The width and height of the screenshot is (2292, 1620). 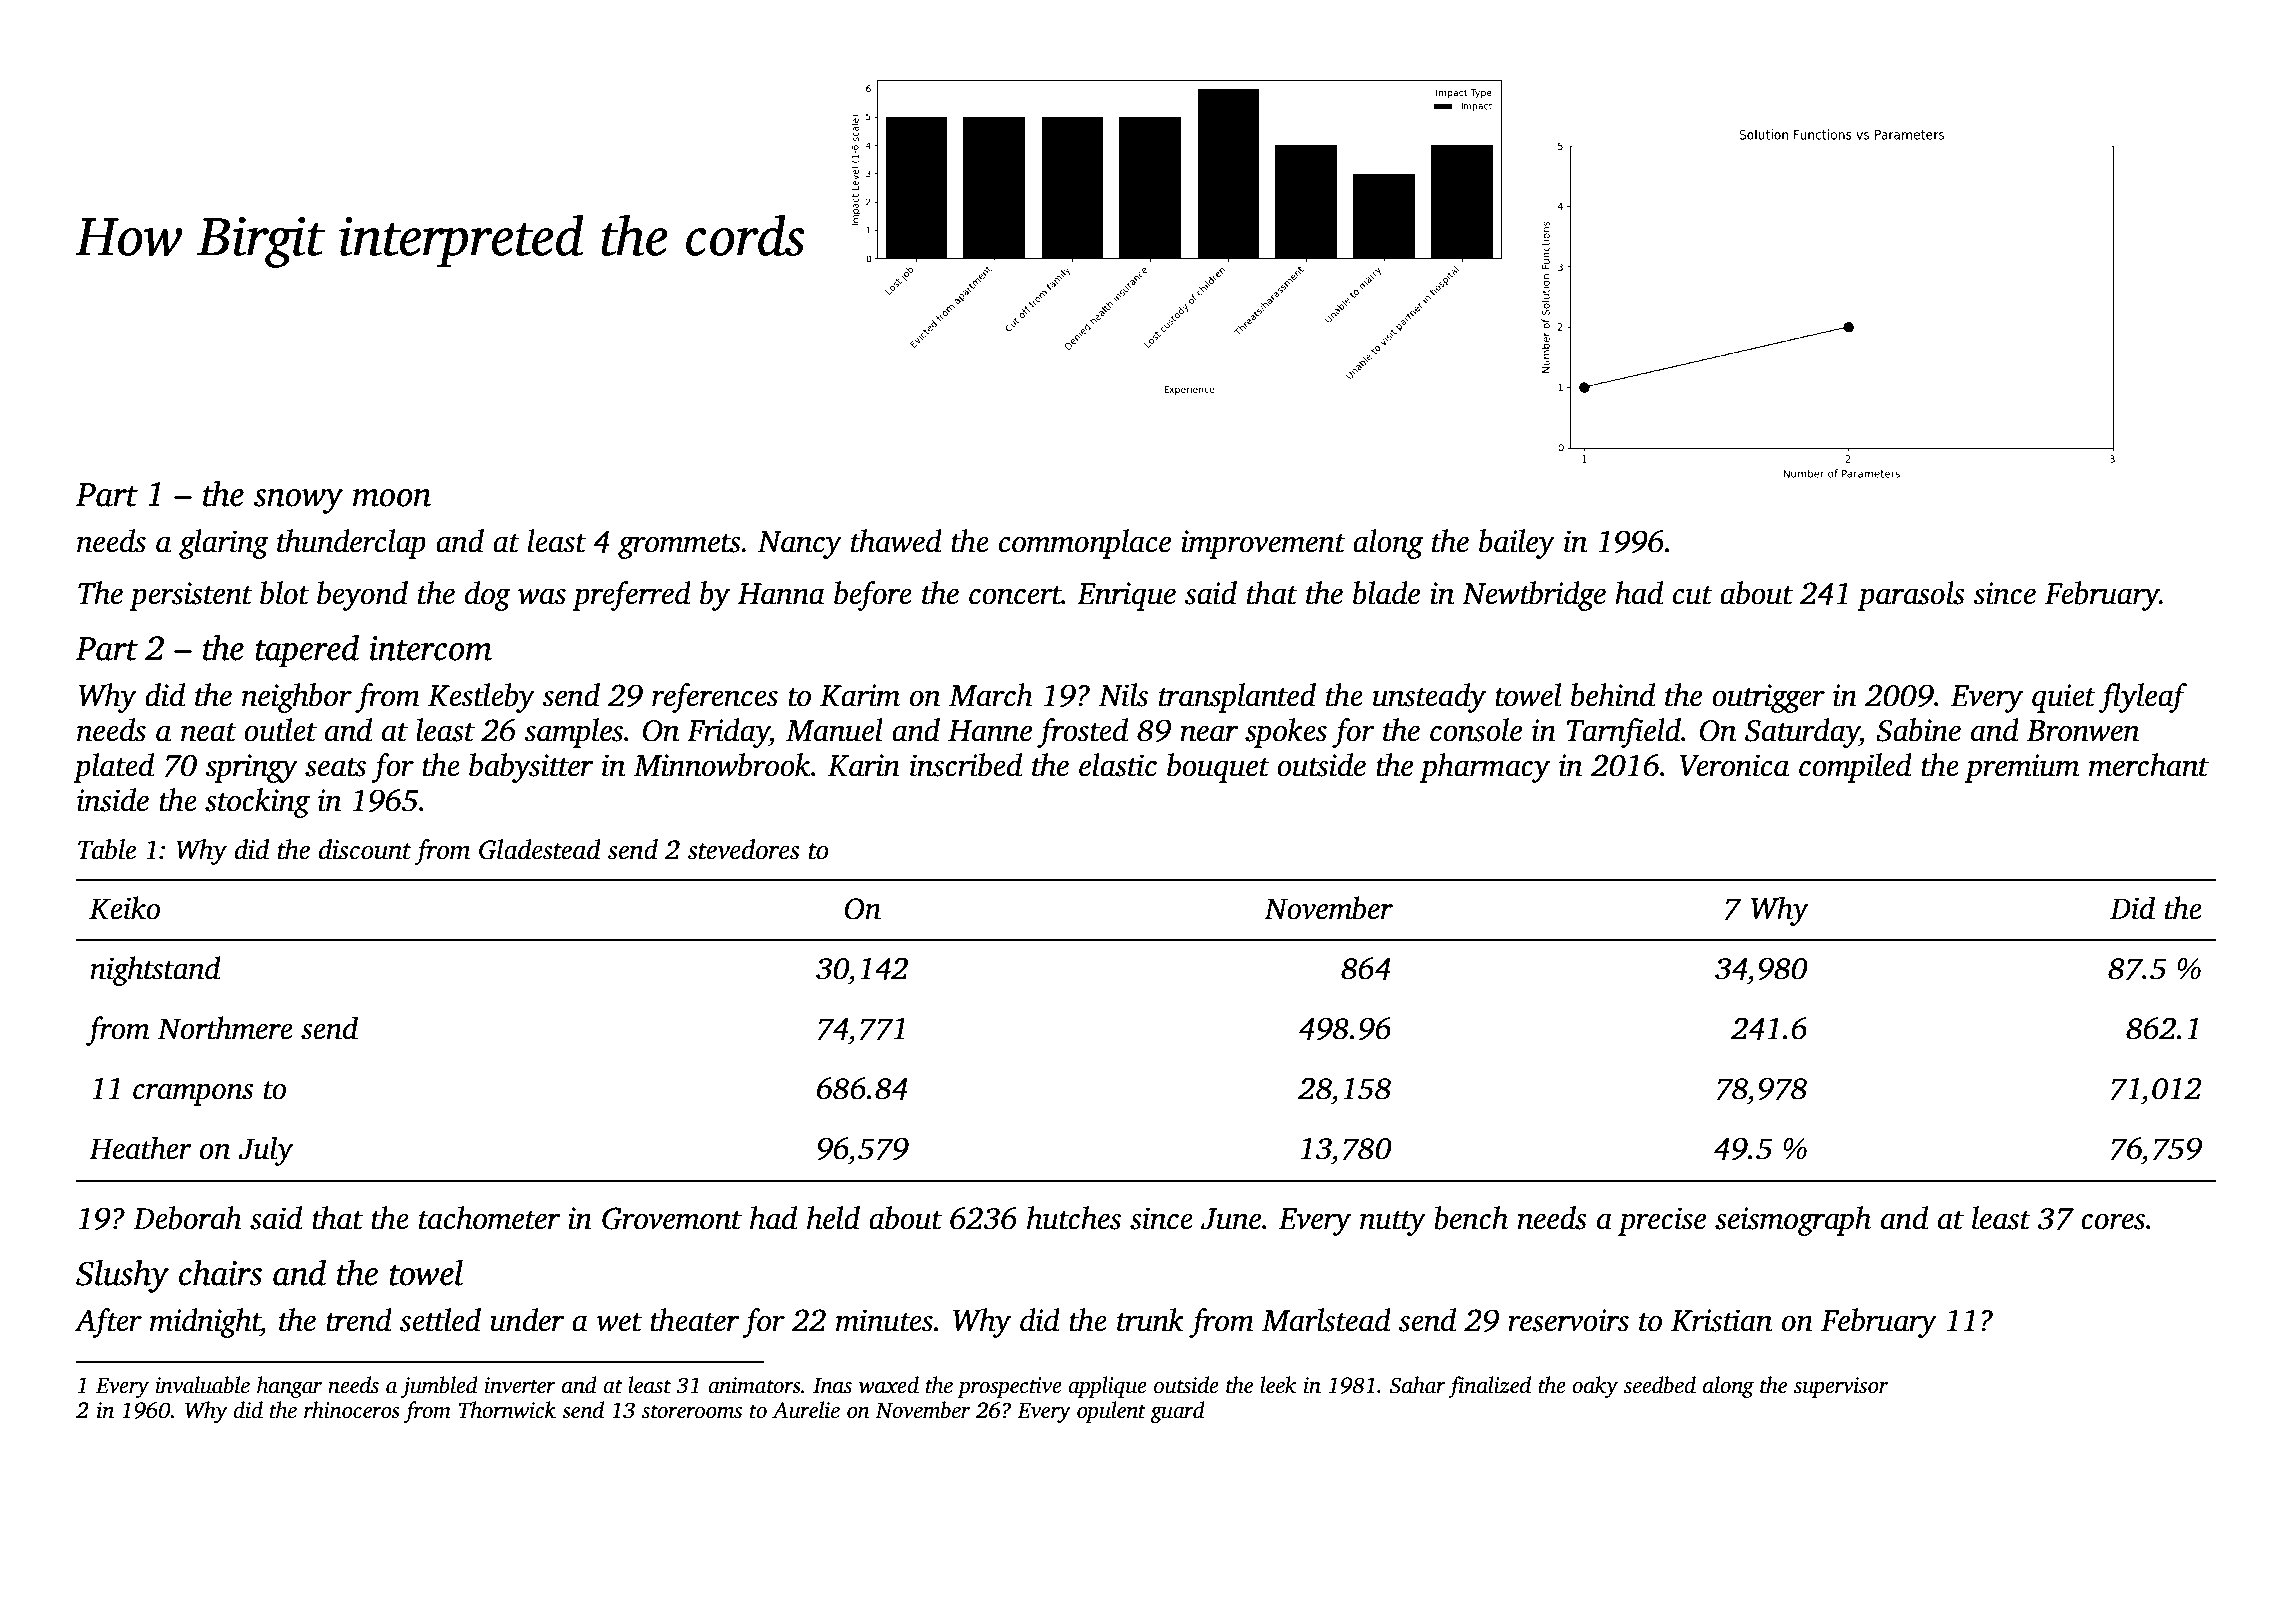 What do you see at coordinates (744, 849) in the screenshot?
I see `stevedores` at bounding box center [744, 849].
